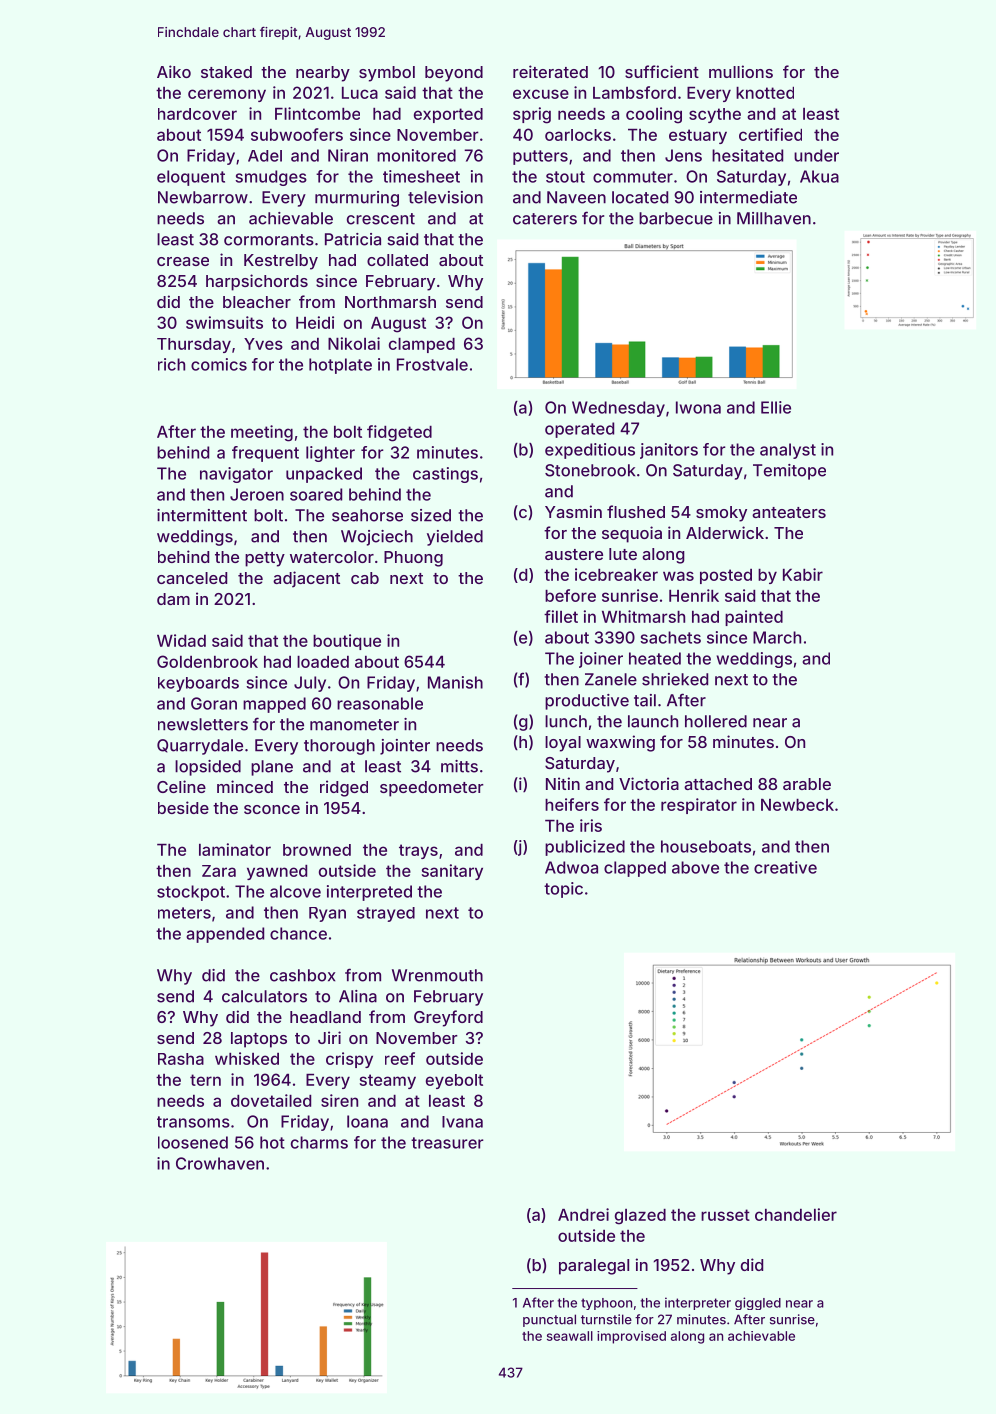 The height and width of the image is (1414, 996). What do you see at coordinates (459, 766) in the image?
I see `mitts` at bounding box center [459, 766].
